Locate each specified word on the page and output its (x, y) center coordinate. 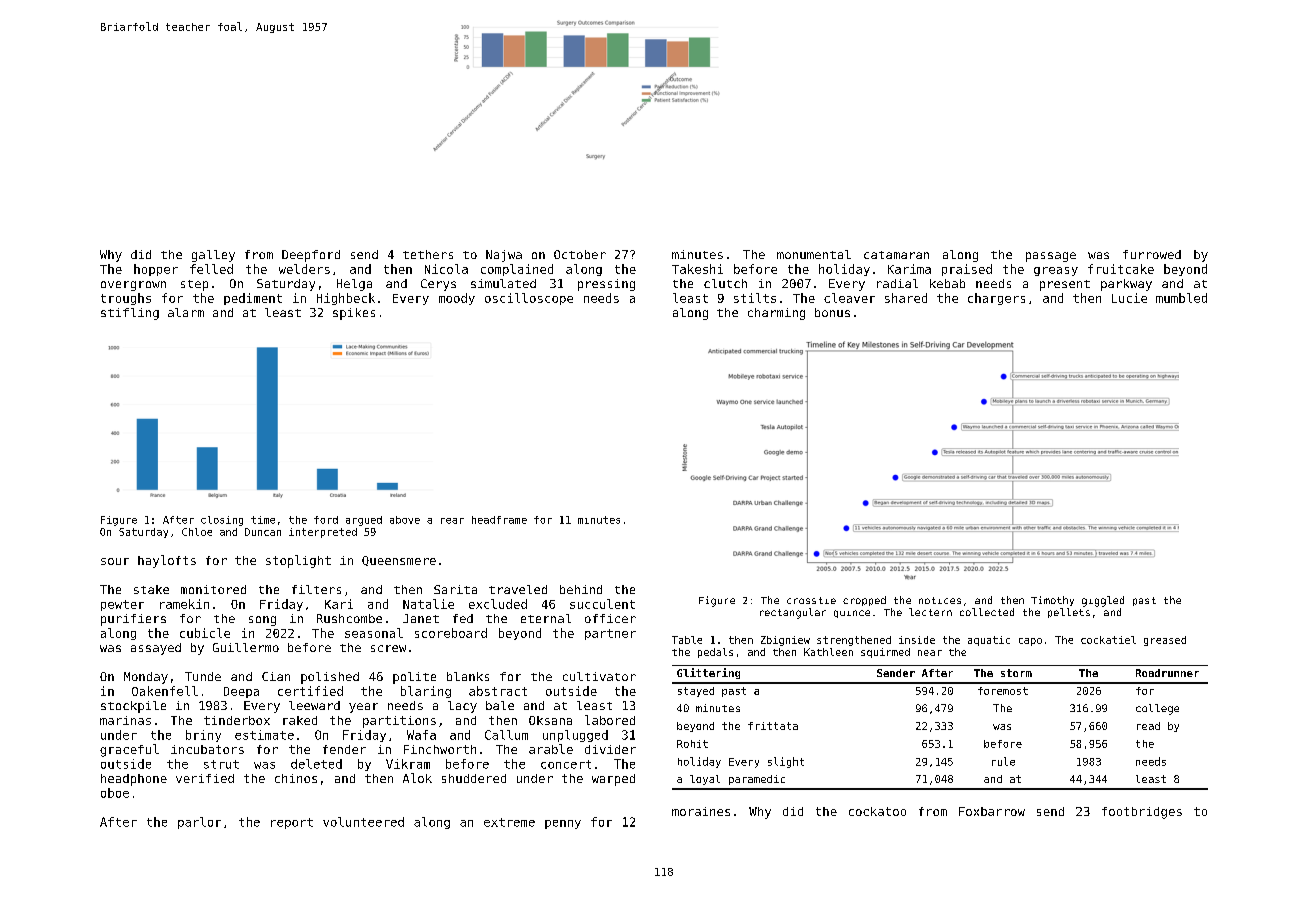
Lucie (1129, 298)
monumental (814, 254)
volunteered (363, 822)
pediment (253, 299)
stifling (130, 314)
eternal (546, 618)
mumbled (1181, 298)
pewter (122, 605)
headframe (499, 520)
